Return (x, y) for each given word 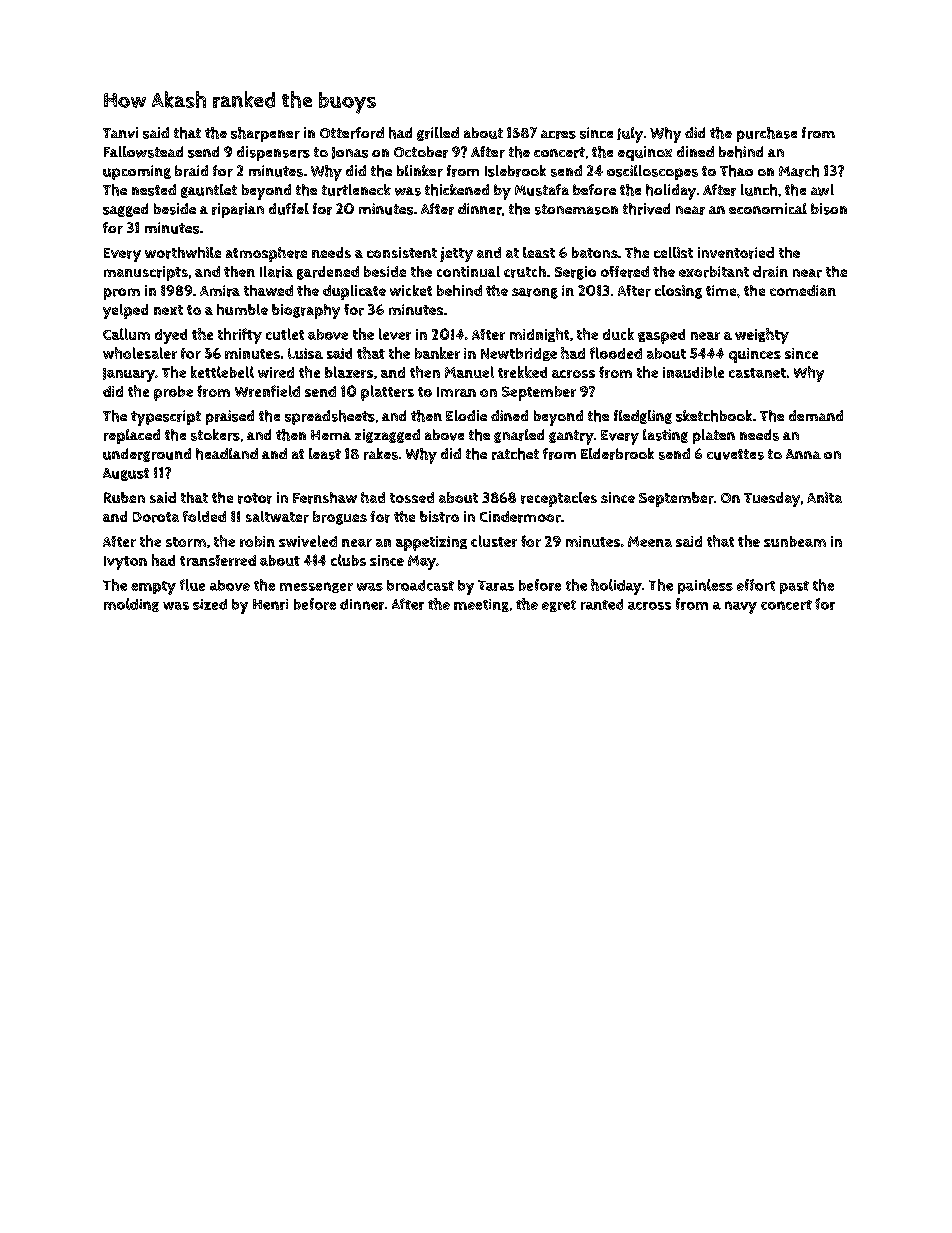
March (799, 171)
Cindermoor (520, 517)
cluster (494, 541)
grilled (438, 134)
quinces (755, 355)
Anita (824, 497)
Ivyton (125, 563)
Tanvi (120, 132)
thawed (268, 290)
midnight (539, 335)
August (126, 474)
